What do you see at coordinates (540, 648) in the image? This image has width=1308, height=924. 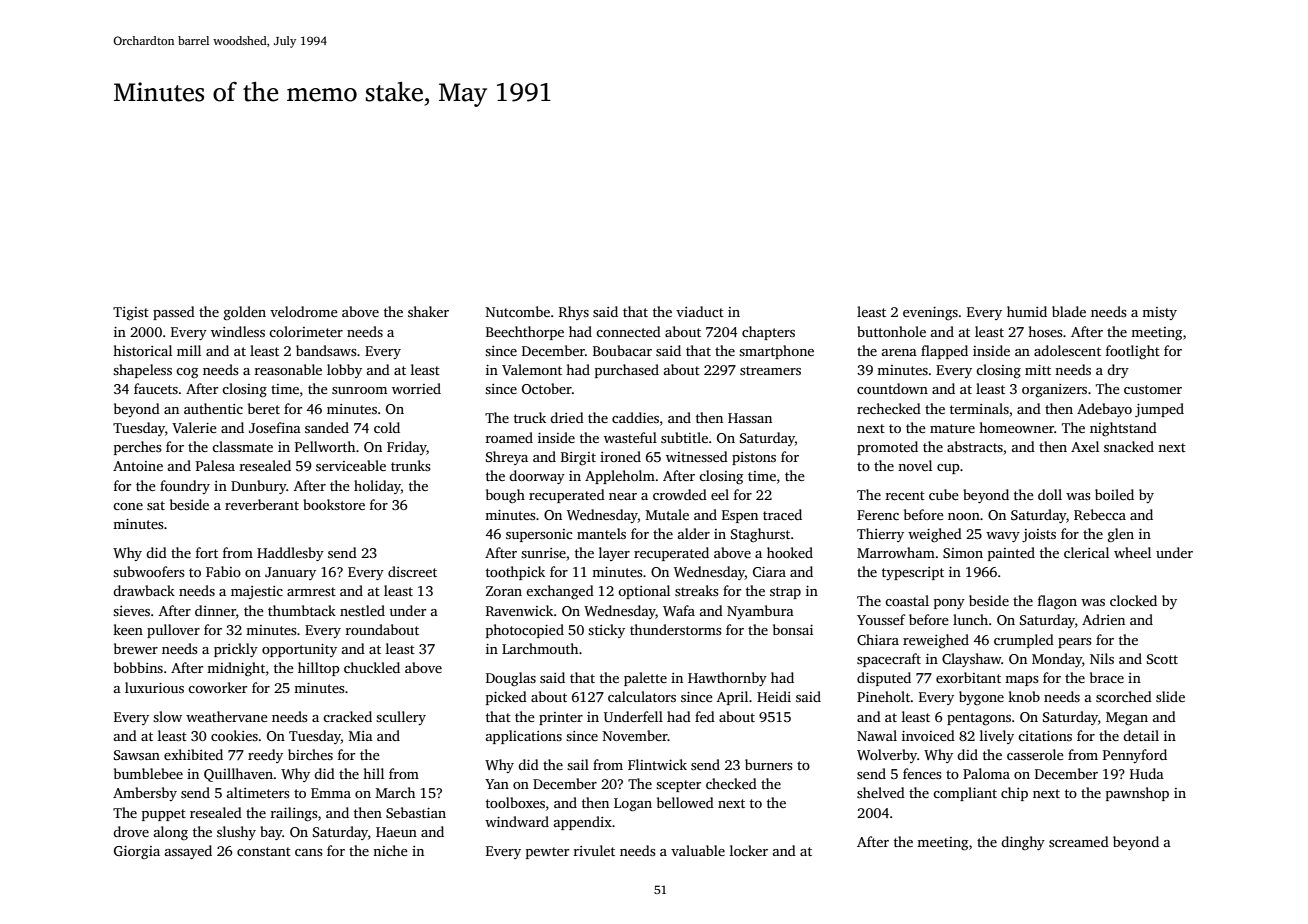 I see `Larchmouth` at bounding box center [540, 648].
